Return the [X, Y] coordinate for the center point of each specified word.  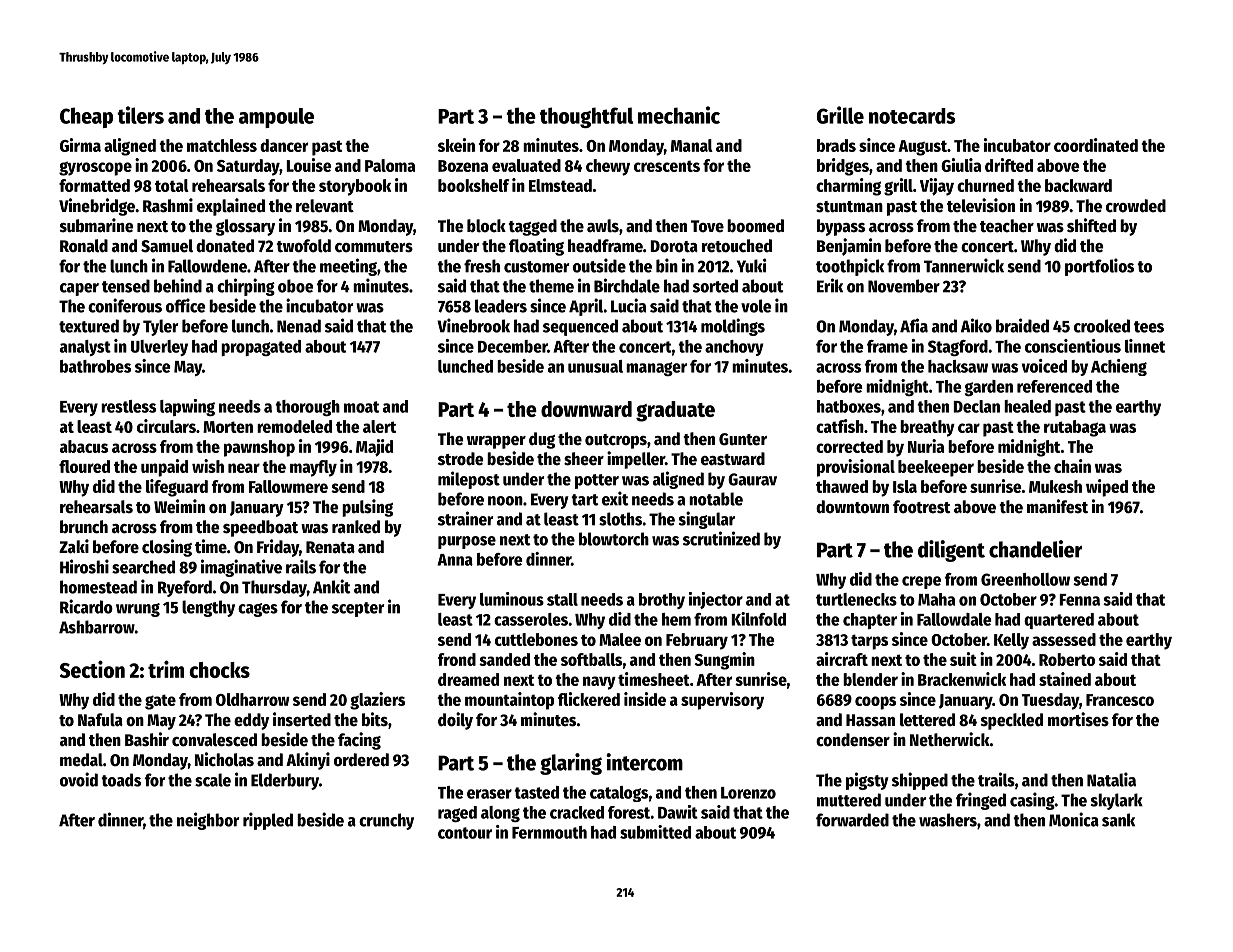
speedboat [260, 528]
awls [603, 226]
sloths [620, 519]
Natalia [1111, 779]
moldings [733, 327]
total [172, 185]
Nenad [299, 326]
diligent [951, 551]
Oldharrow [253, 699]
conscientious [1073, 346]
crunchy [386, 821]
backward [1078, 185]
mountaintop [509, 701]
